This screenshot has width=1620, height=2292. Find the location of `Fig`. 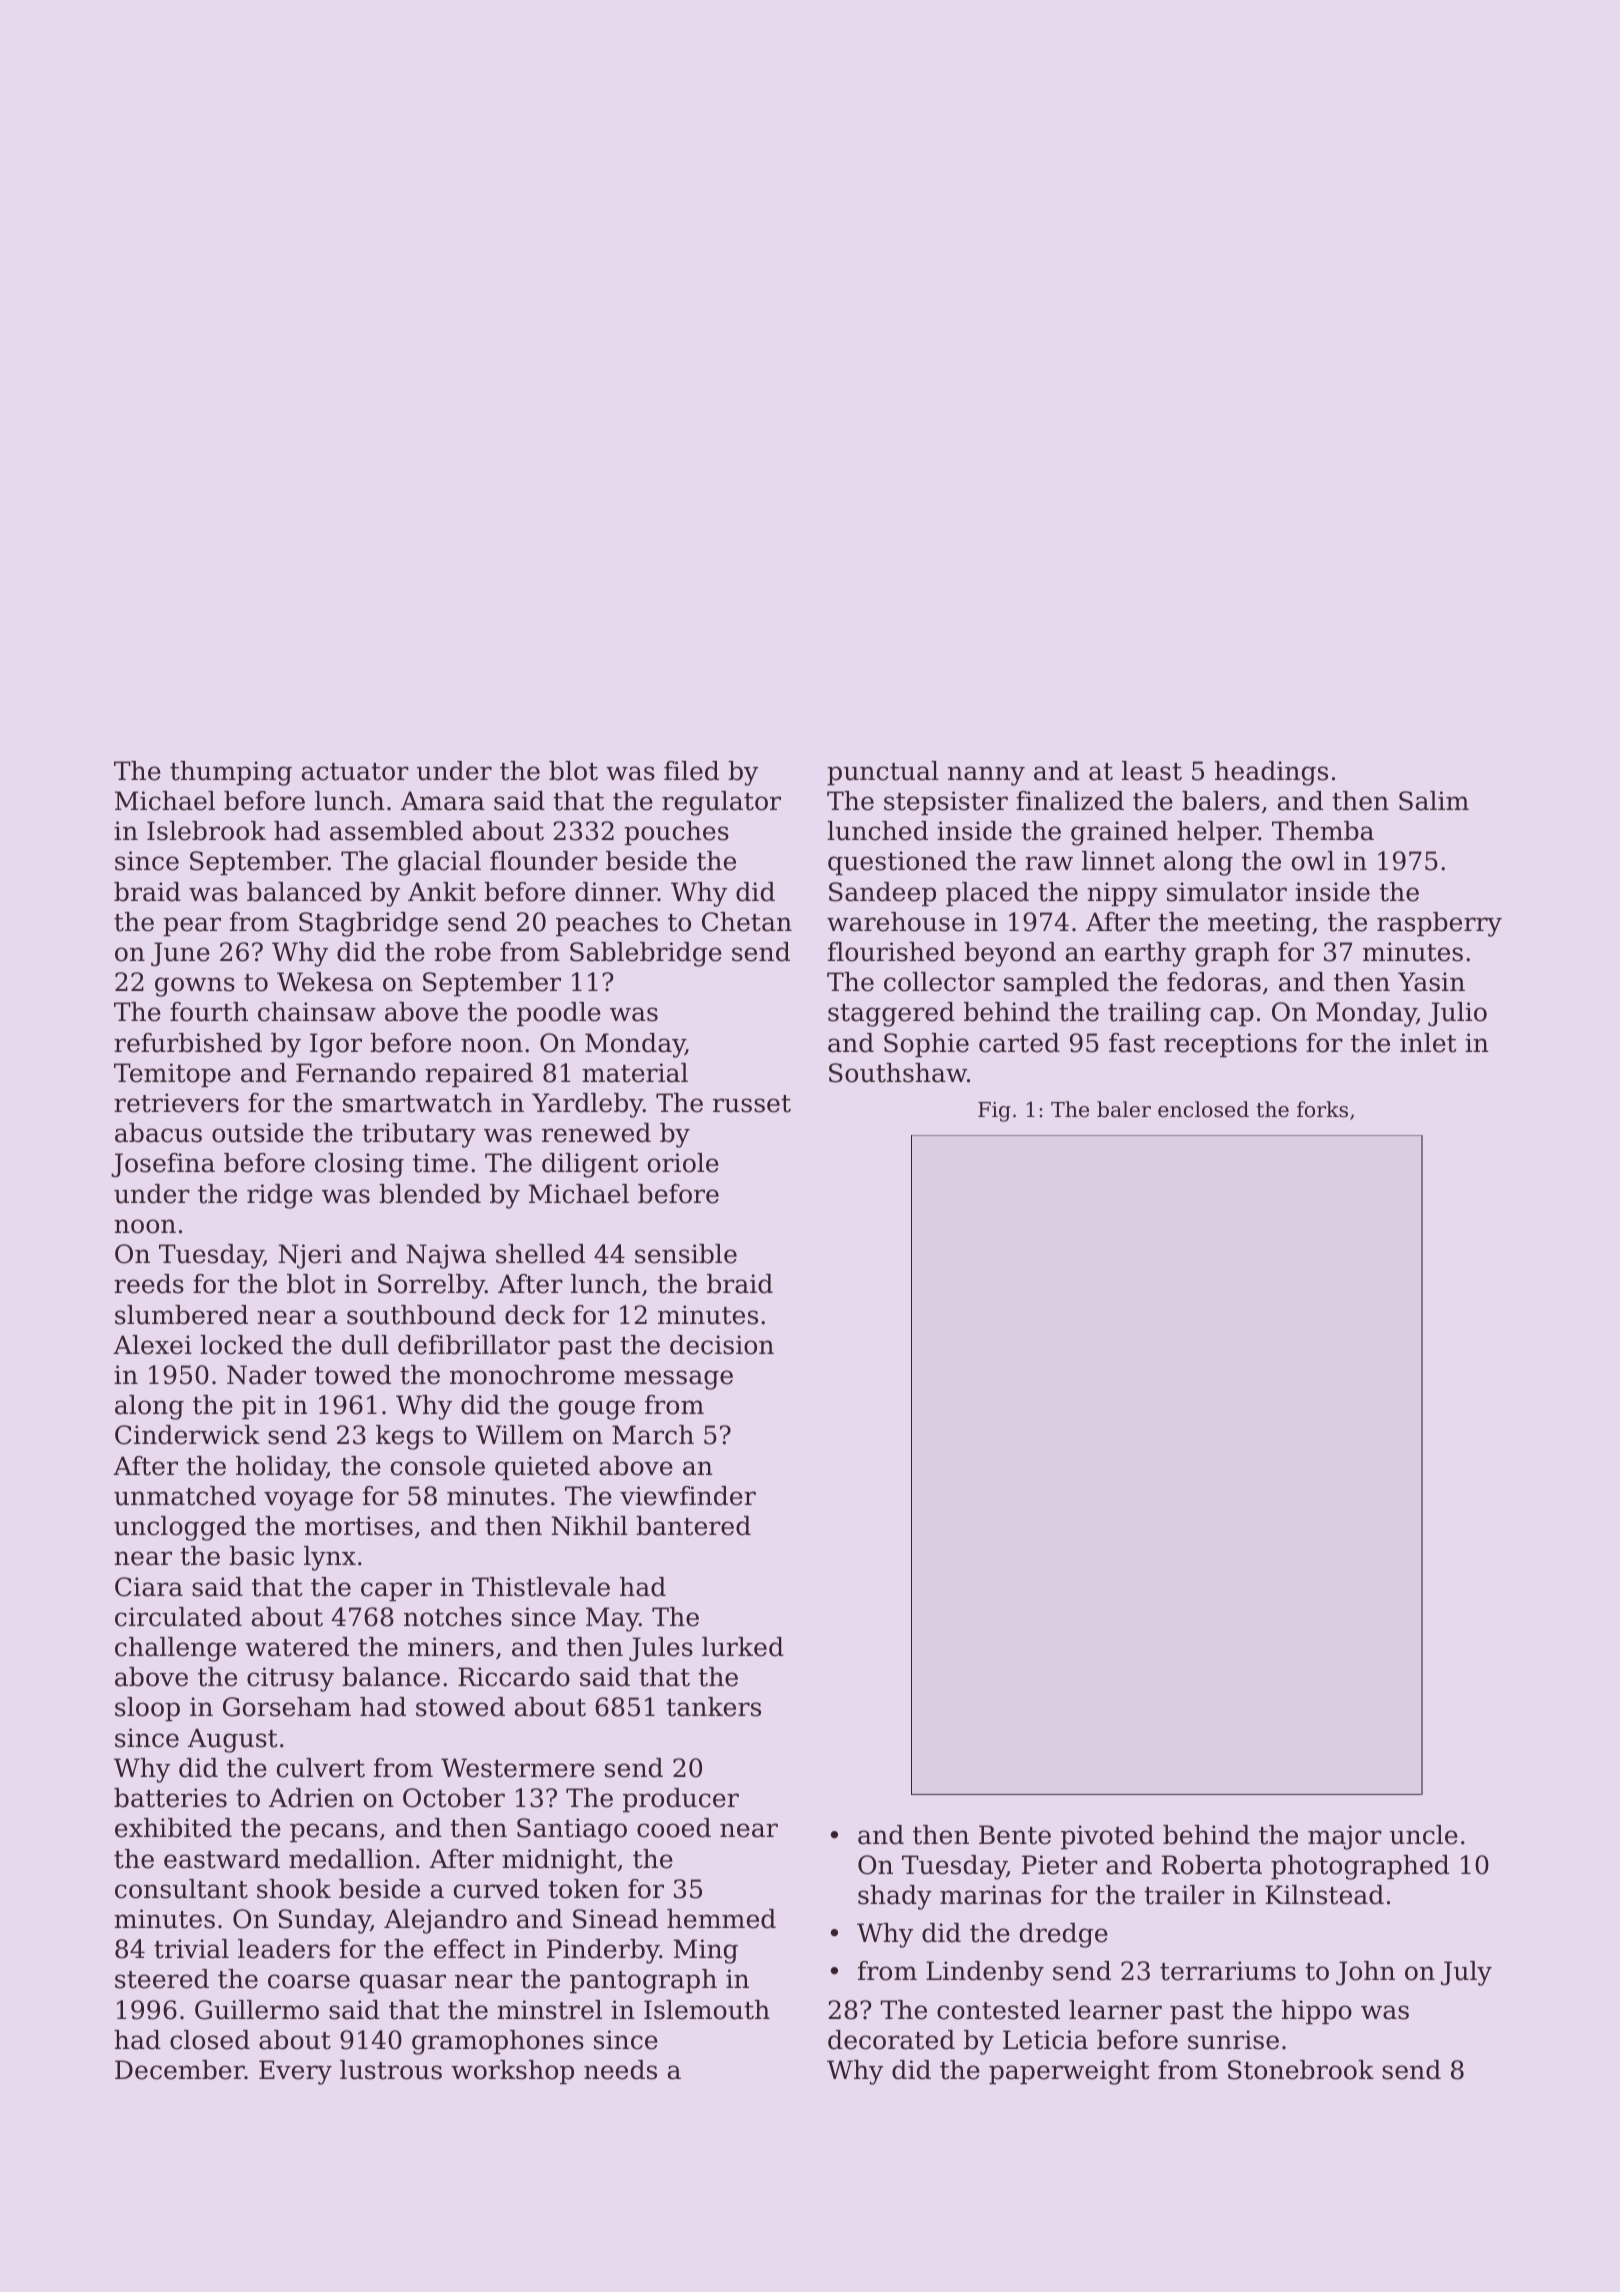

Fig is located at coordinates (994, 1112).
